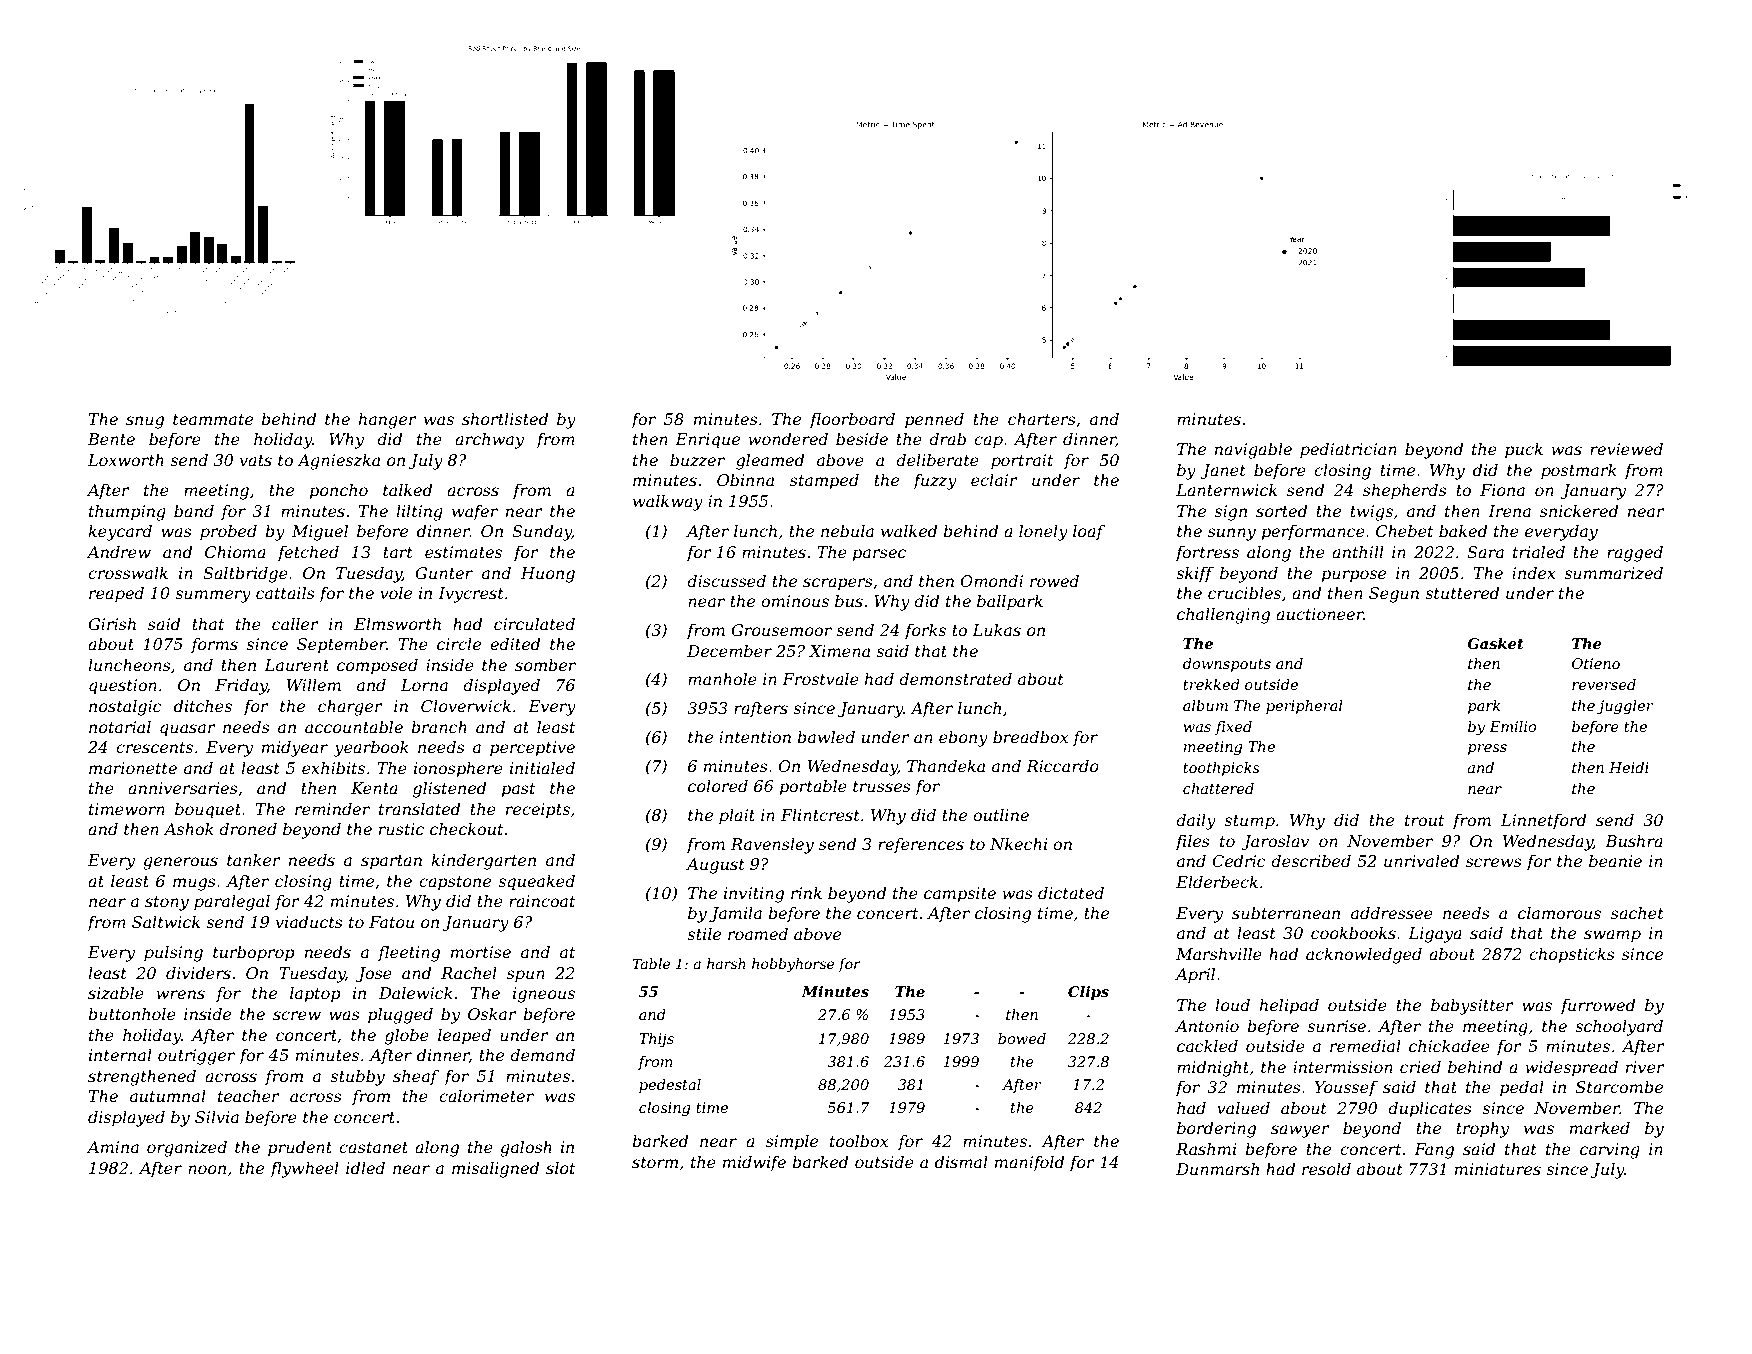  I want to click on internal, so click(120, 1055).
